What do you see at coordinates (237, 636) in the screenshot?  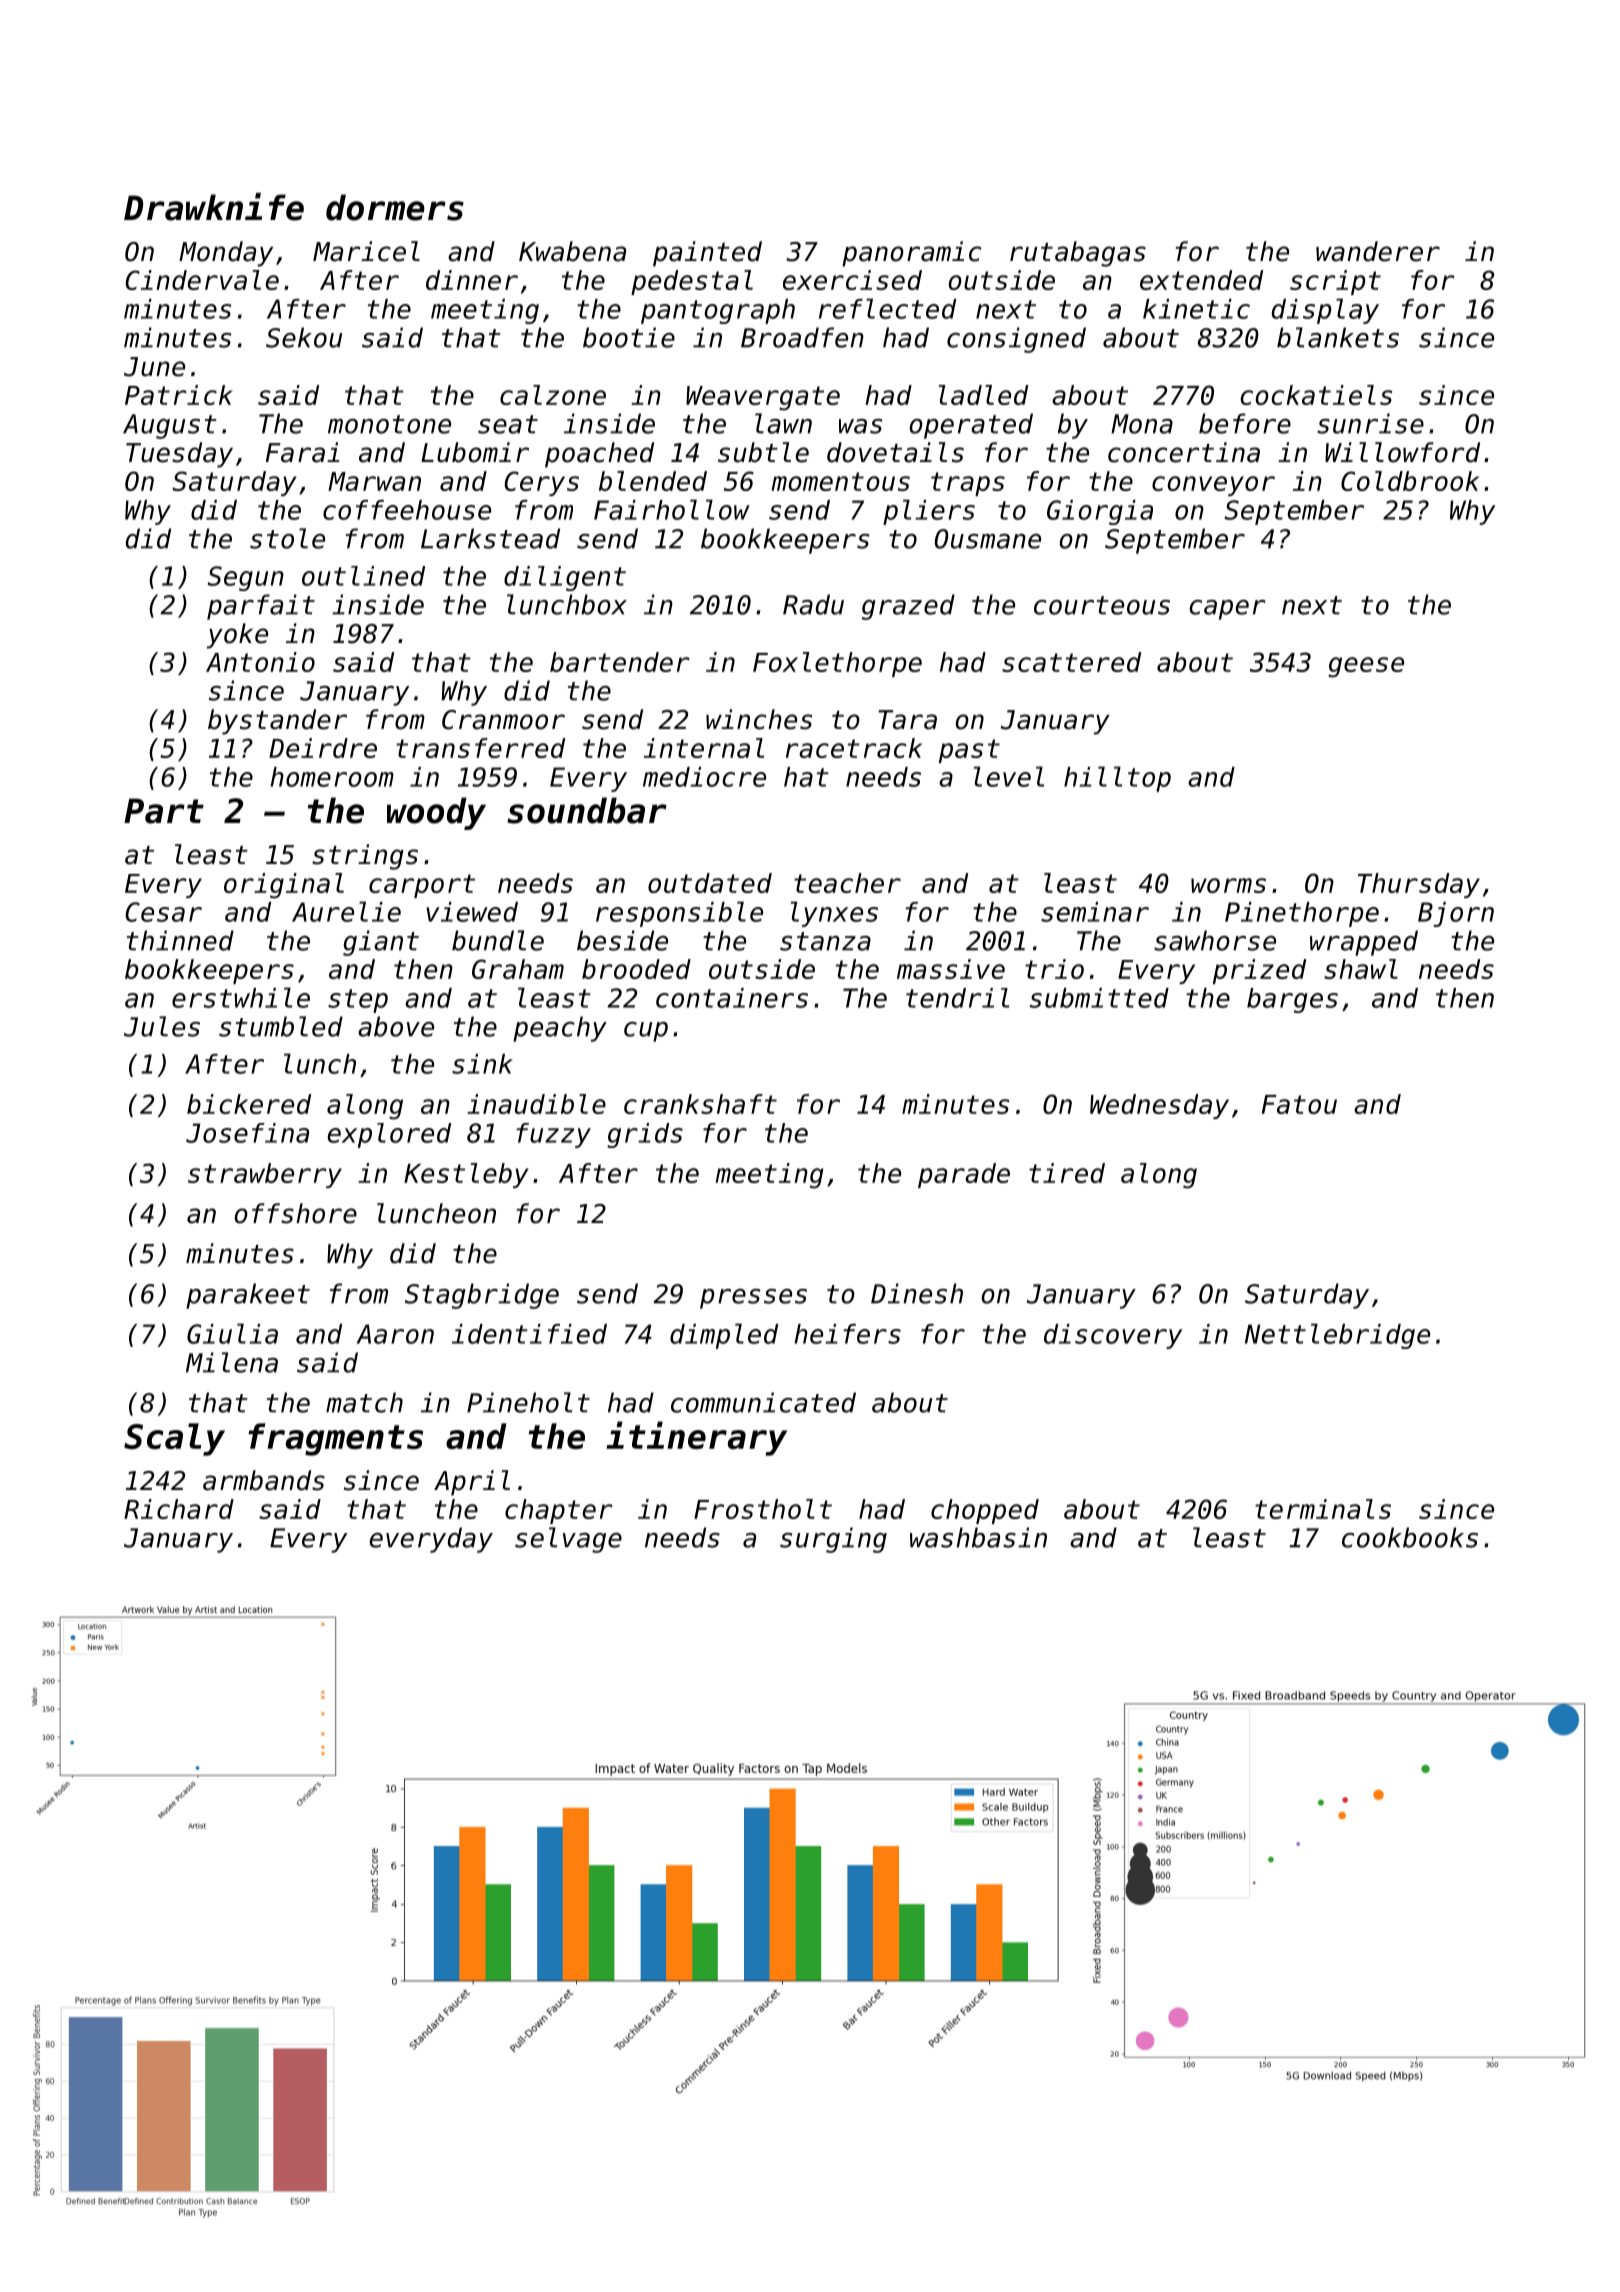 I see `yoke` at bounding box center [237, 636].
